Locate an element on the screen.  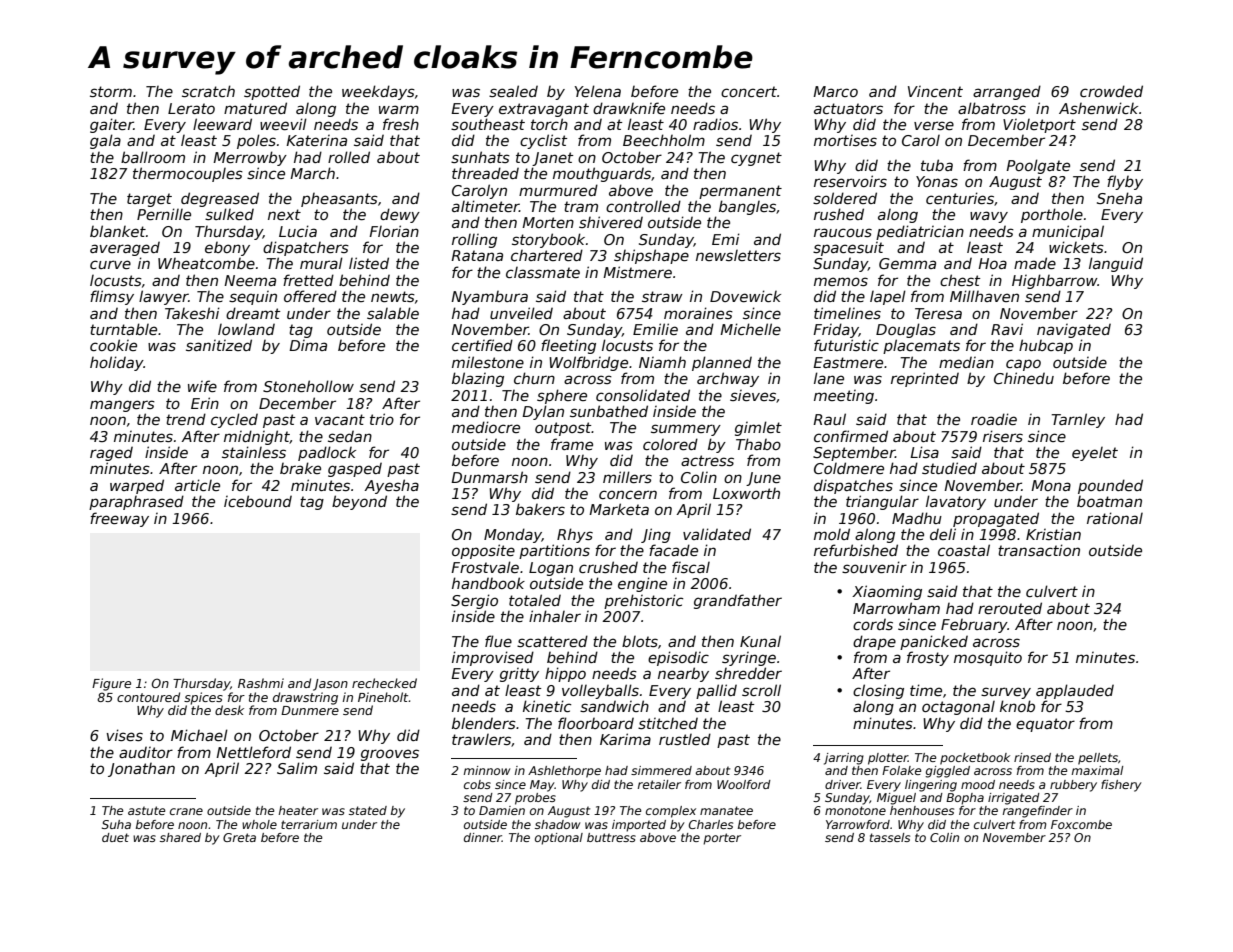
opposite is located at coordinates (483, 551).
